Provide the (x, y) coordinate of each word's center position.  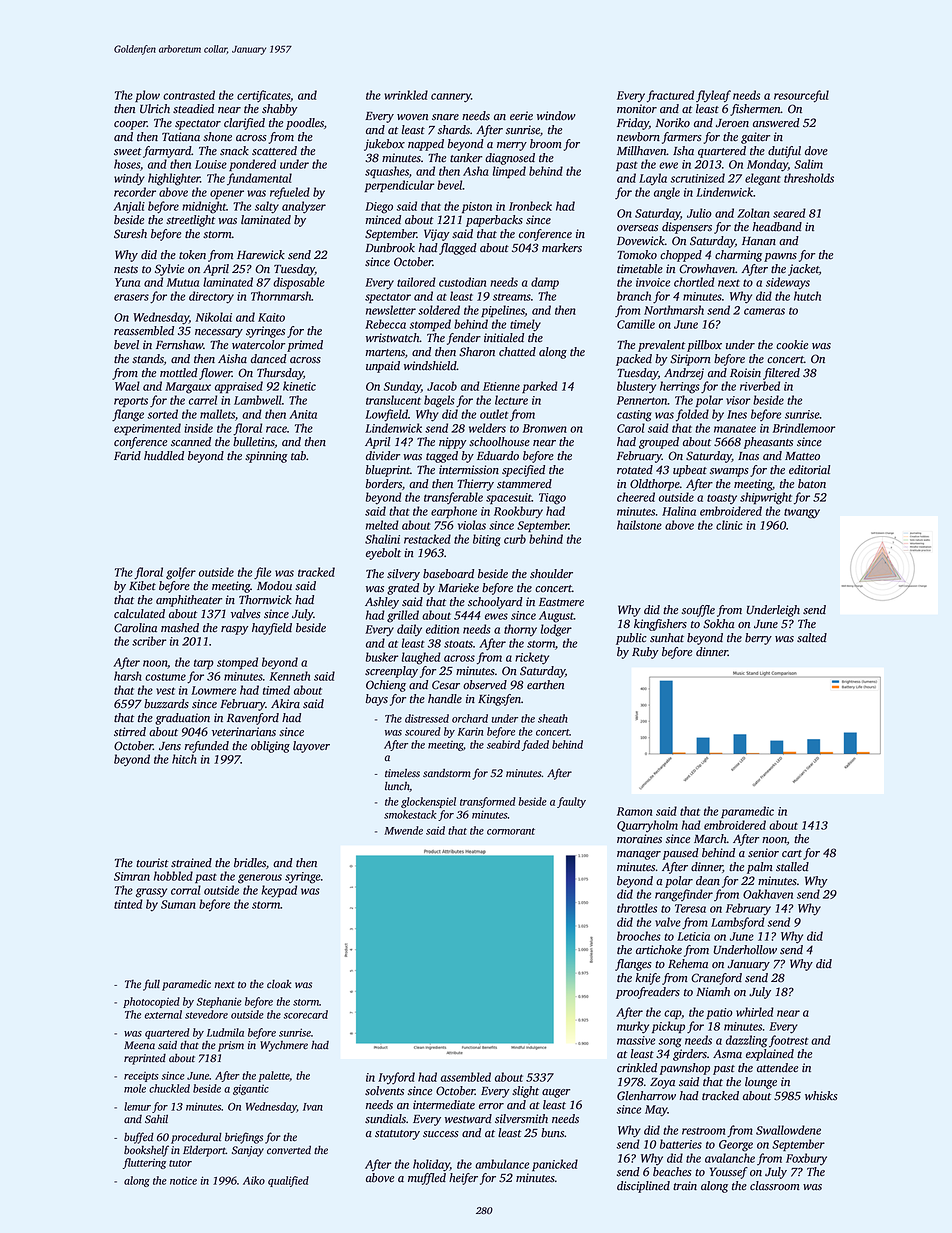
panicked (555, 1165)
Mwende (403, 830)
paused (681, 854)
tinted (128, 904)
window (556, 116)
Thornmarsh (281, 296)
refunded (207, 747)
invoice (653, 282)
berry (758, 639)
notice (183, 1180)
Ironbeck (530, 206)
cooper (130, 125)
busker (382, 657)
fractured (670, 96)
